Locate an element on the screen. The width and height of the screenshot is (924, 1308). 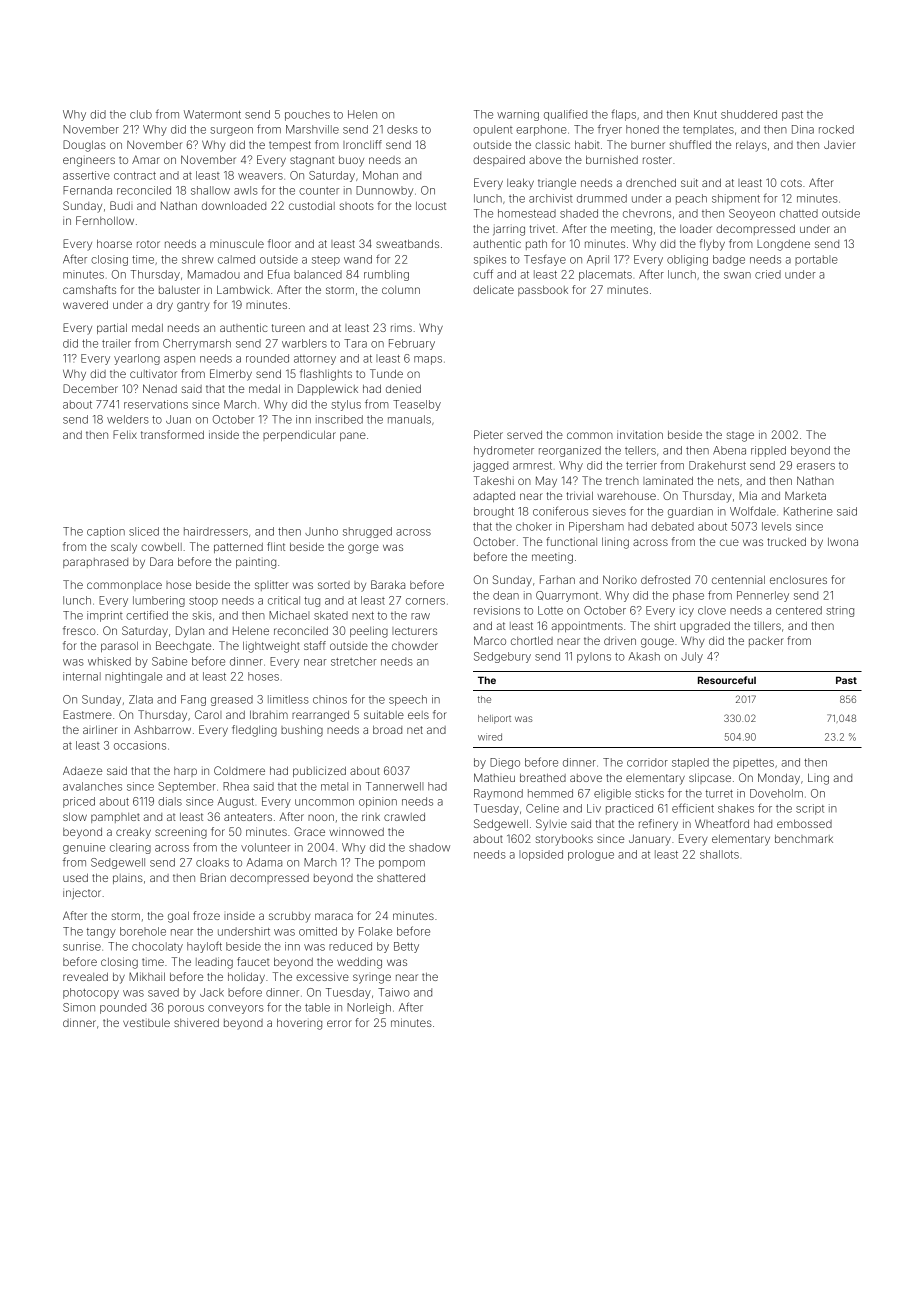
Mikhail is located at coordinates (147, 976).
